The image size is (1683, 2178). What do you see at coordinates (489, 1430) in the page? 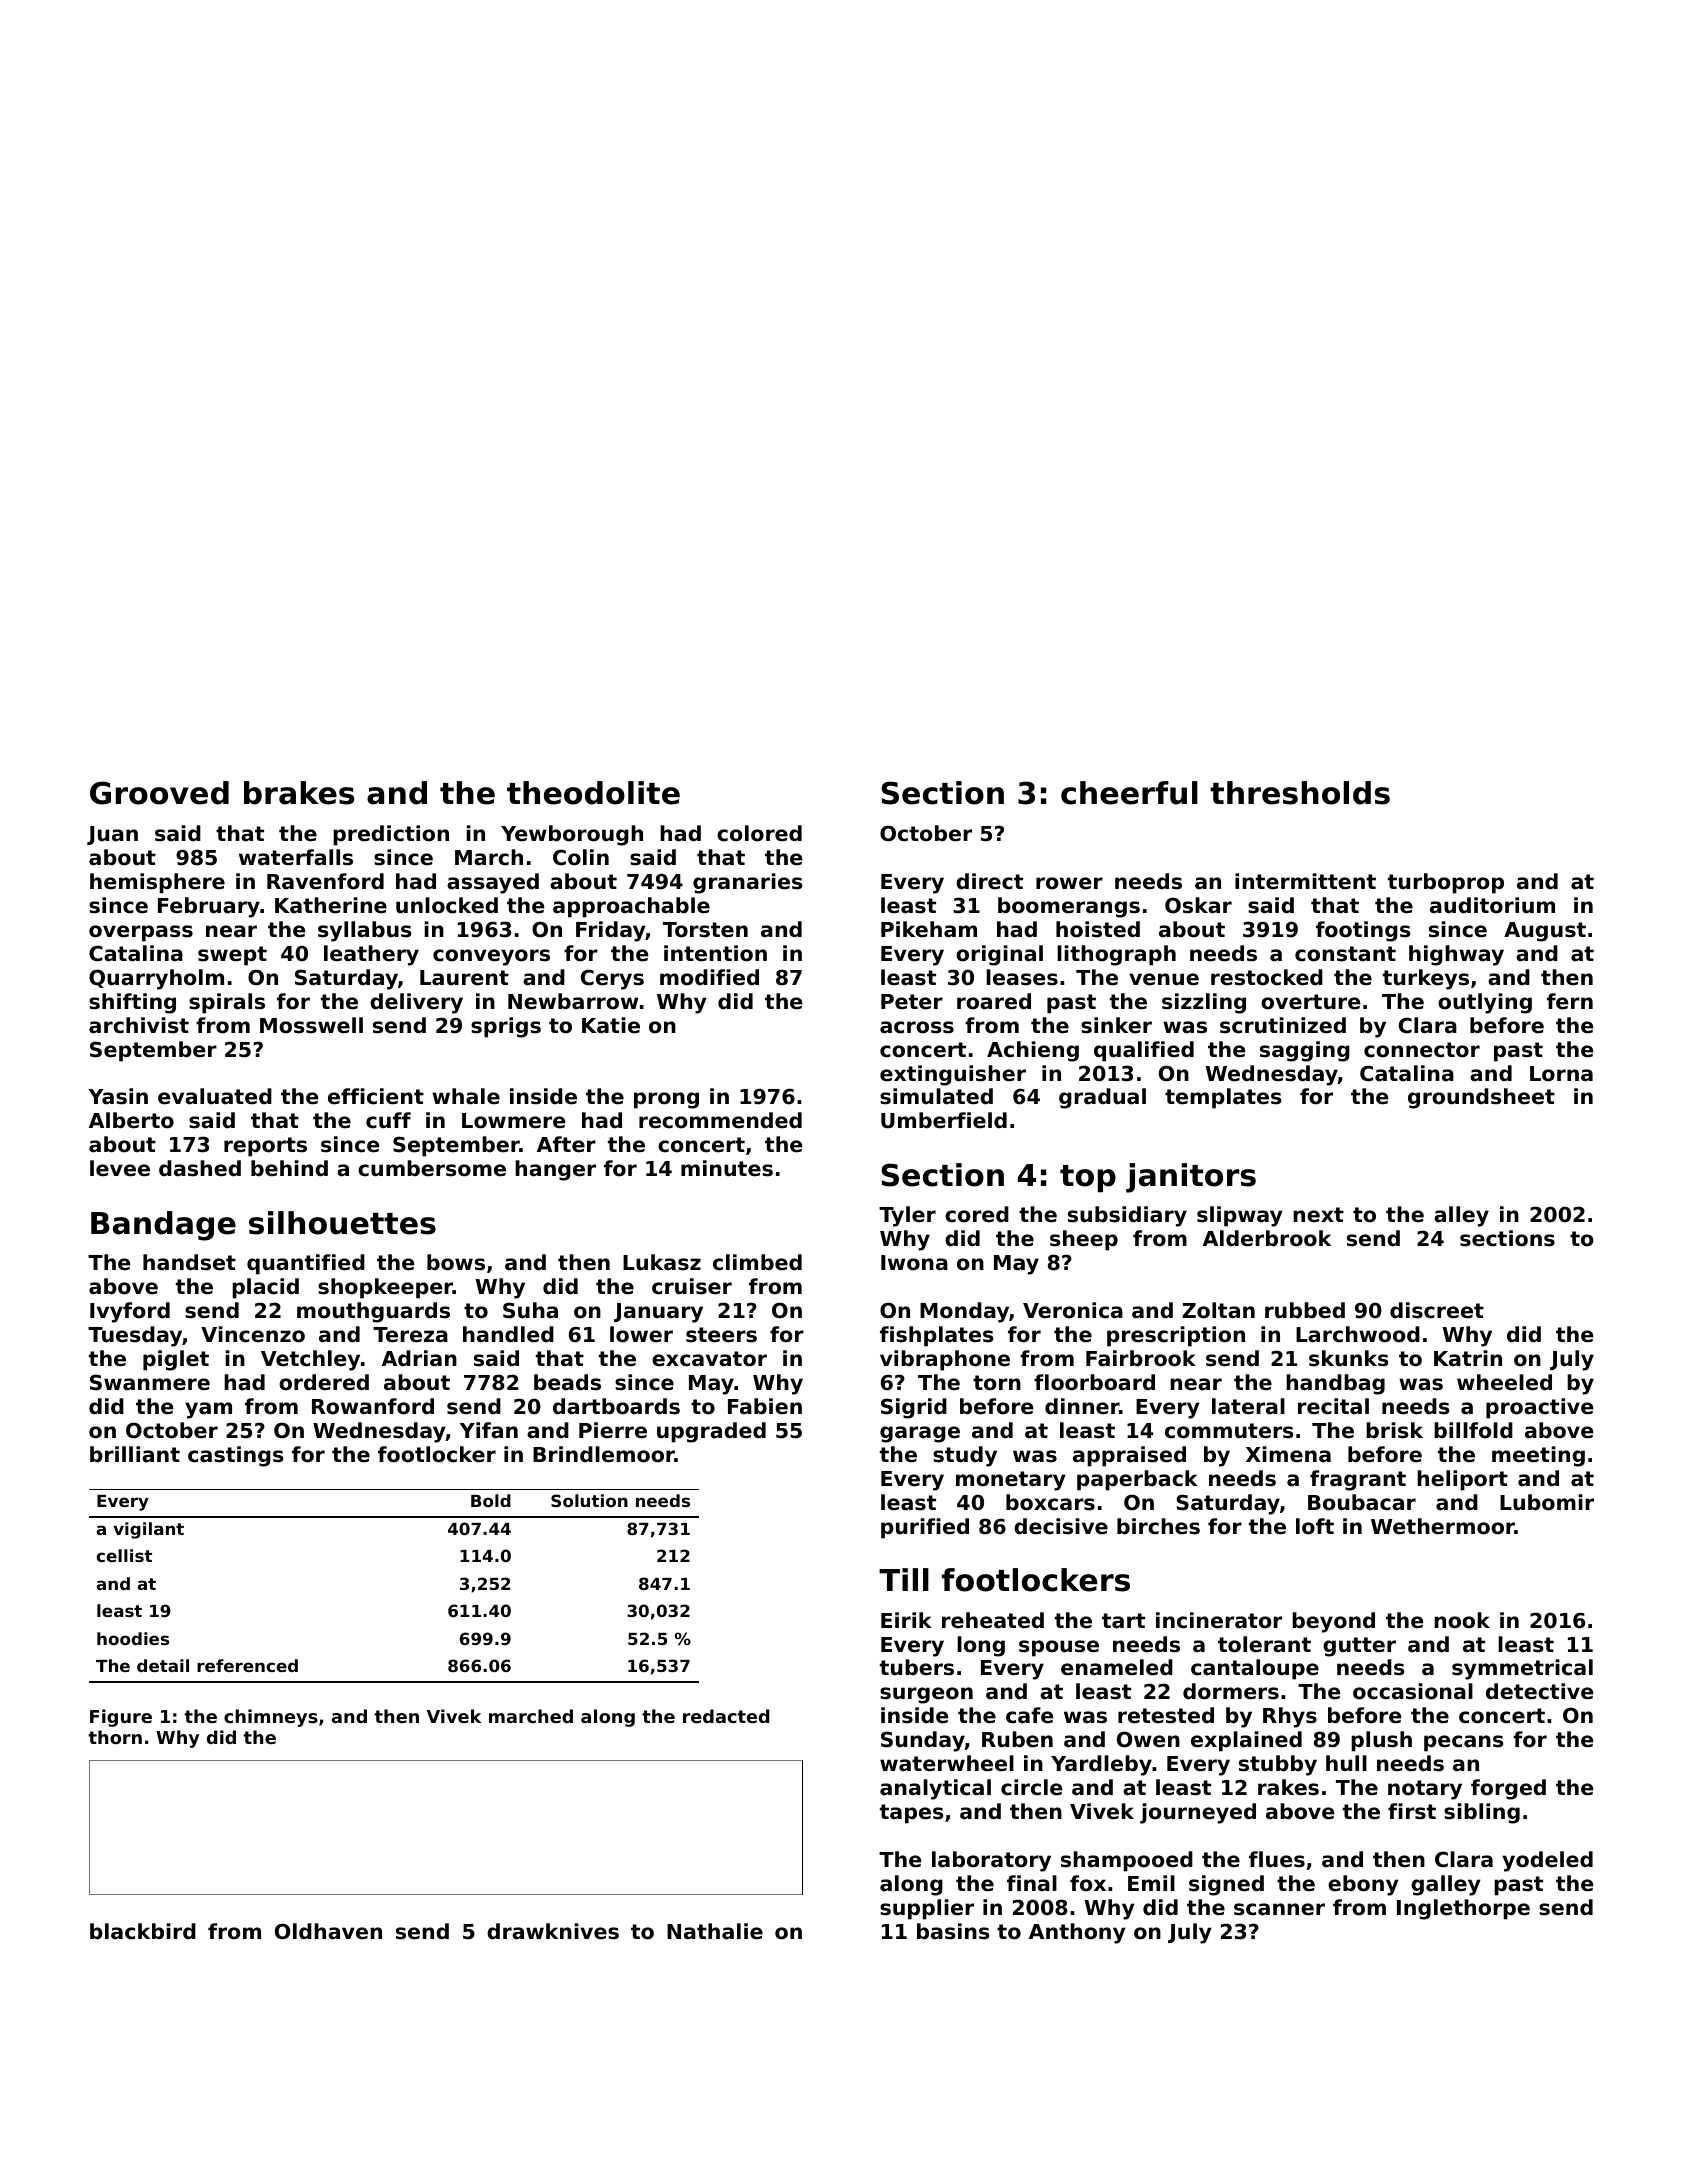
I see `Yifan` at bounding box center [489, 1430].
